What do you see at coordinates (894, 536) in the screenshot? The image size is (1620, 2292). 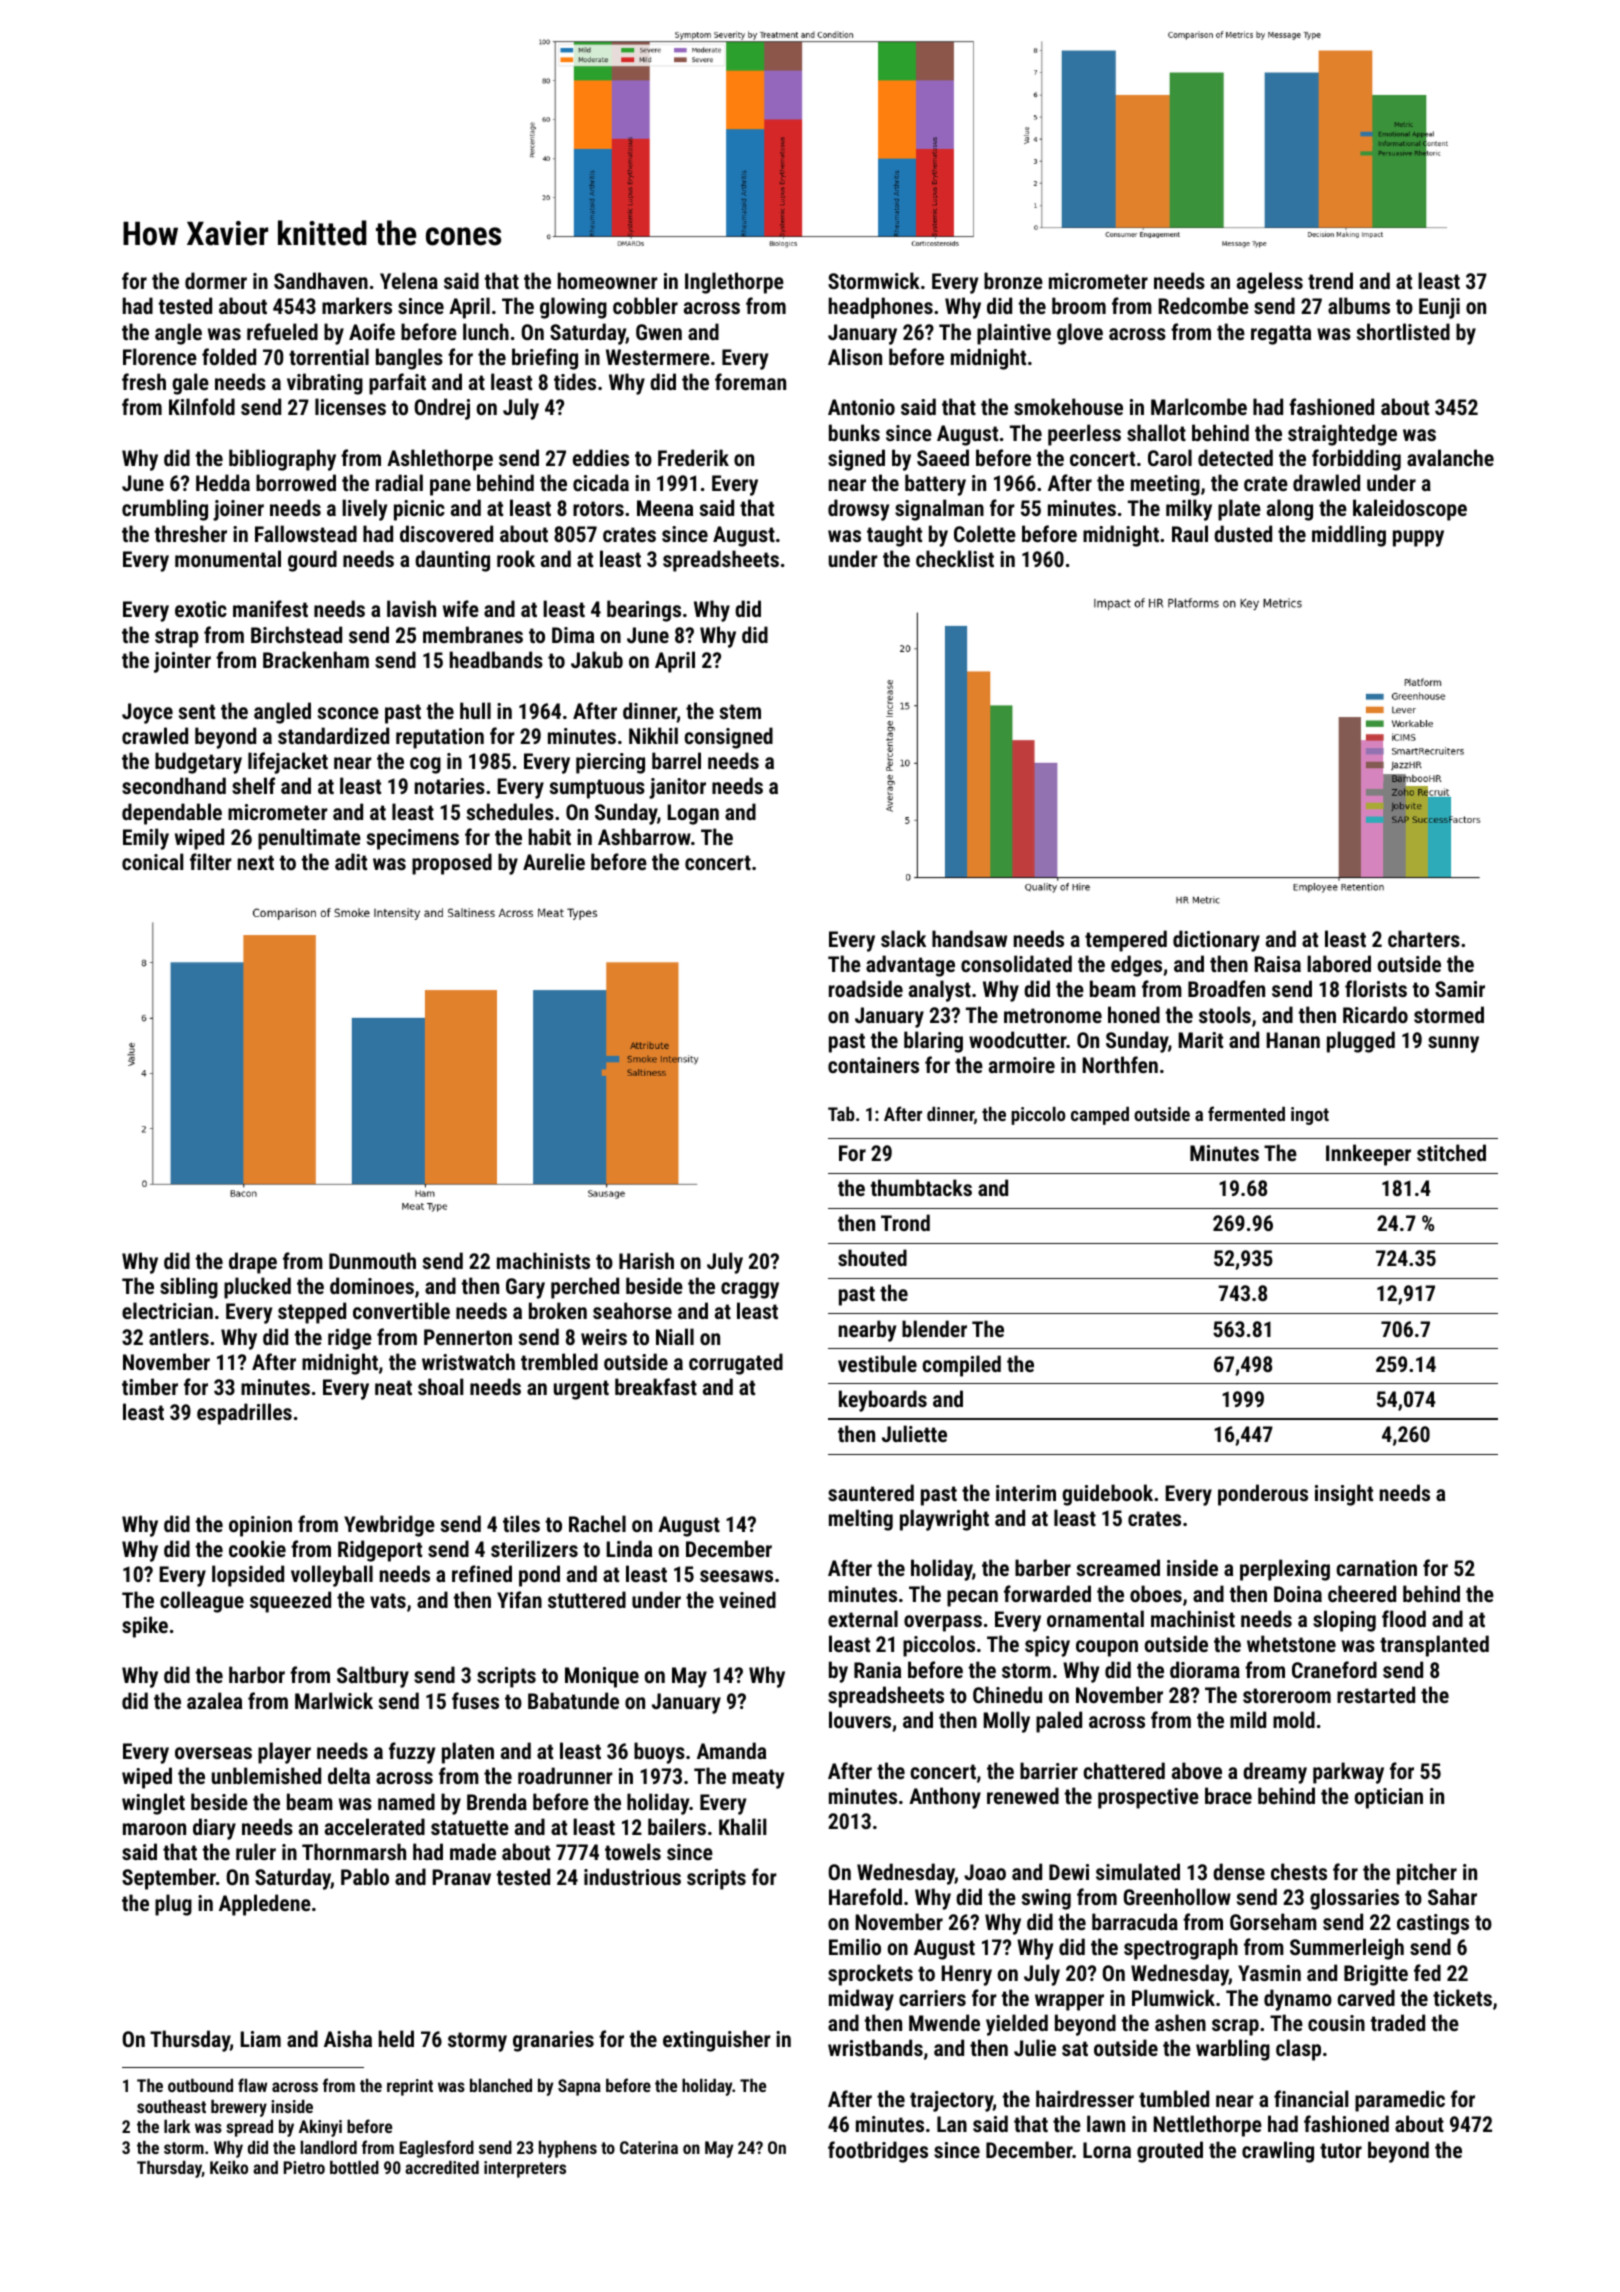 I see `taught` at bounding box center [894, 536].
